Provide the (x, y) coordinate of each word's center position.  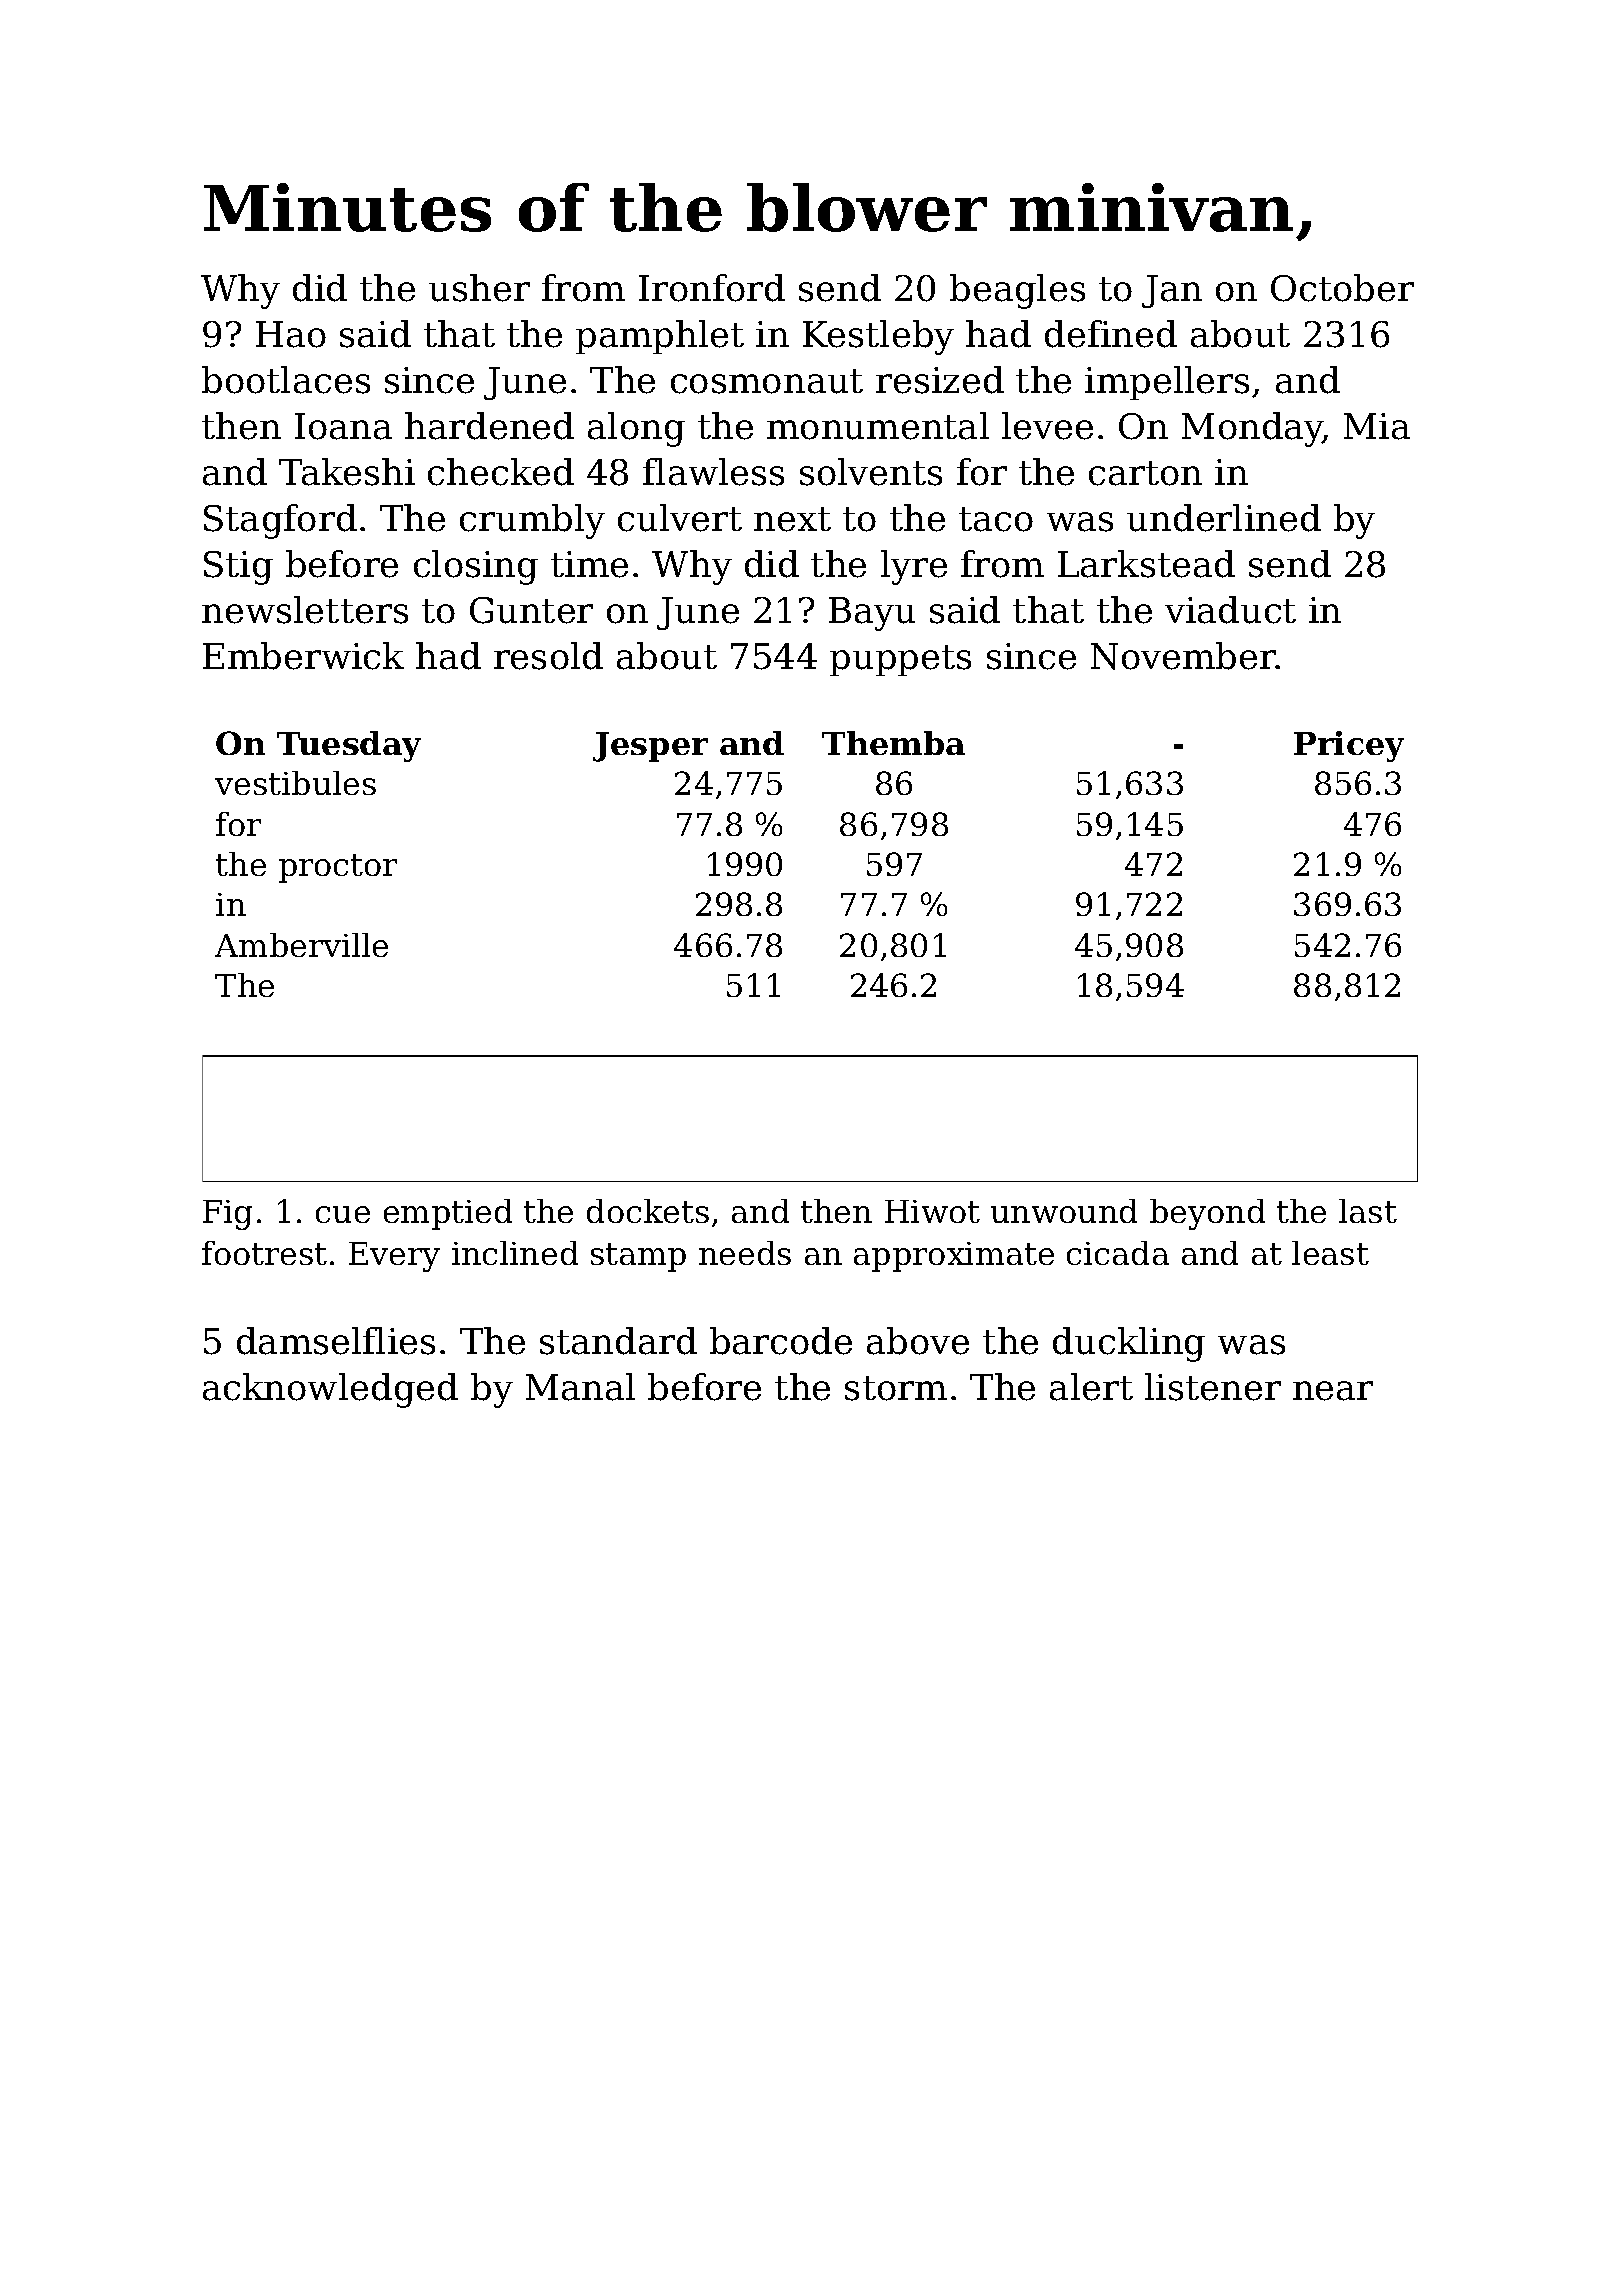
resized (940, 380)
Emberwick (303, 656)
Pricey (1349, 746)
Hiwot (932, 1211)
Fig (227, 1215)
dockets (648, 1211)
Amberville (301, 945)
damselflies (336, 1341)
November (1183, 656)
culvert (680, 518)
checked (501, 472)
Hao (291, 334)
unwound (1064, 1211)
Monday (1252, 429)
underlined (1224, 518)
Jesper (650, 747)
